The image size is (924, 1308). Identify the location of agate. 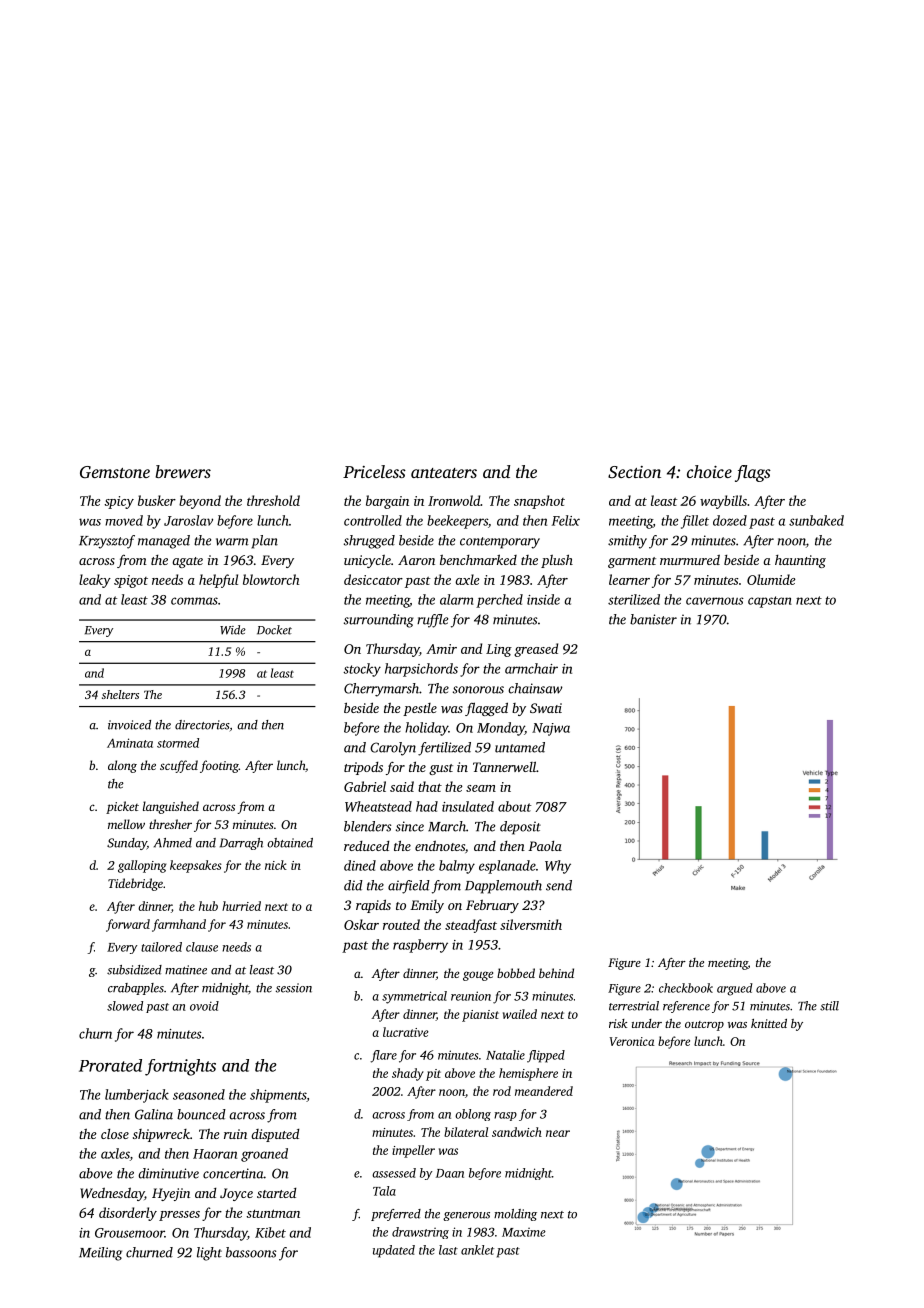
(187, 562).
